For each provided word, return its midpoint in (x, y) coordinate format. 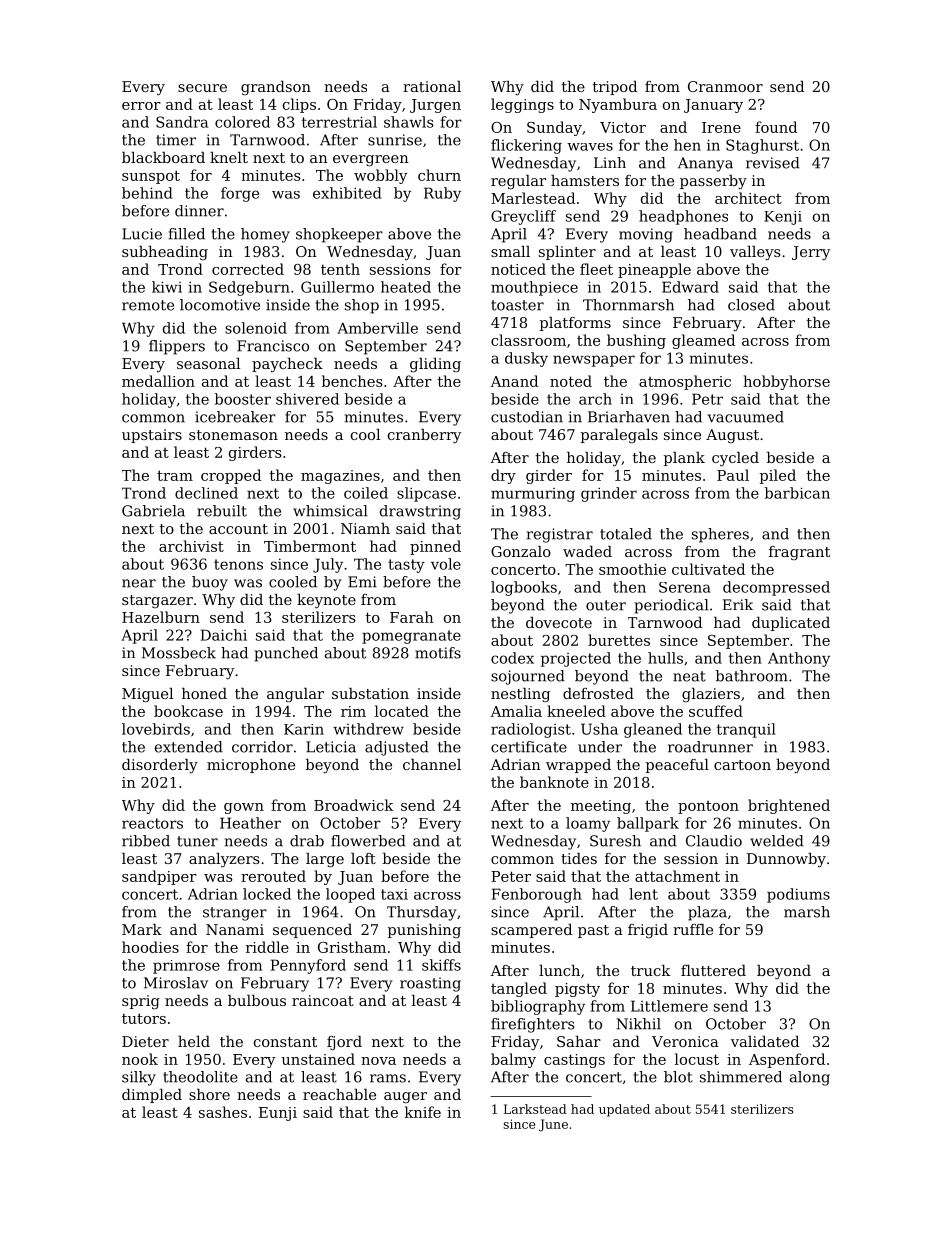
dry (503, 476)
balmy (513, 1060)
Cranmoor (725, 86)
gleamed (703, 341)
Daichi (224, 635)
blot (678, 1077)
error (141, 106)
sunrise (395, 140)
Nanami (235, 929)
